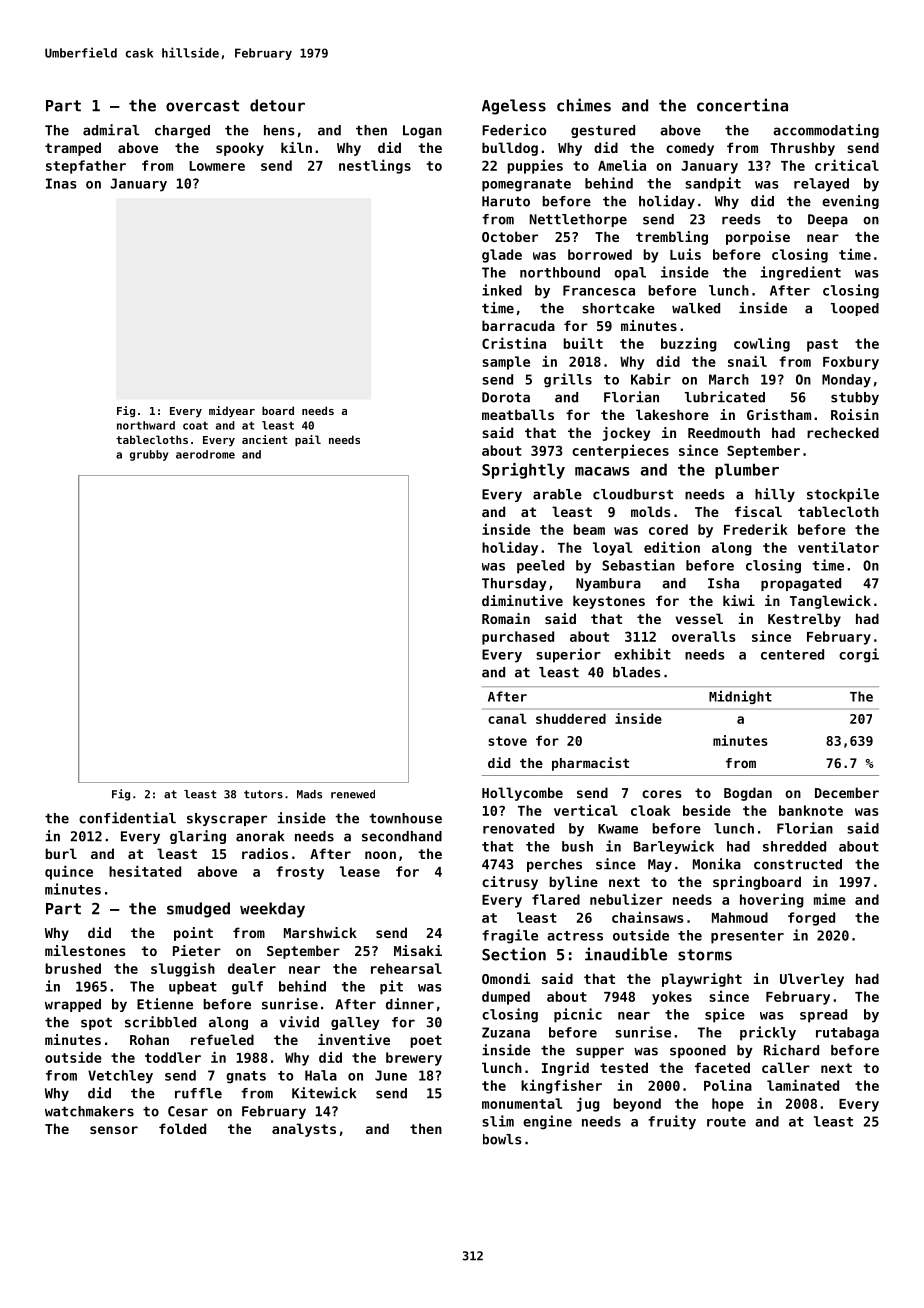 The image size is (924, 1308). What do you see at coordinates (114, 1130) in the document?
I see `sensor` at bounding box center [114, 1130].
